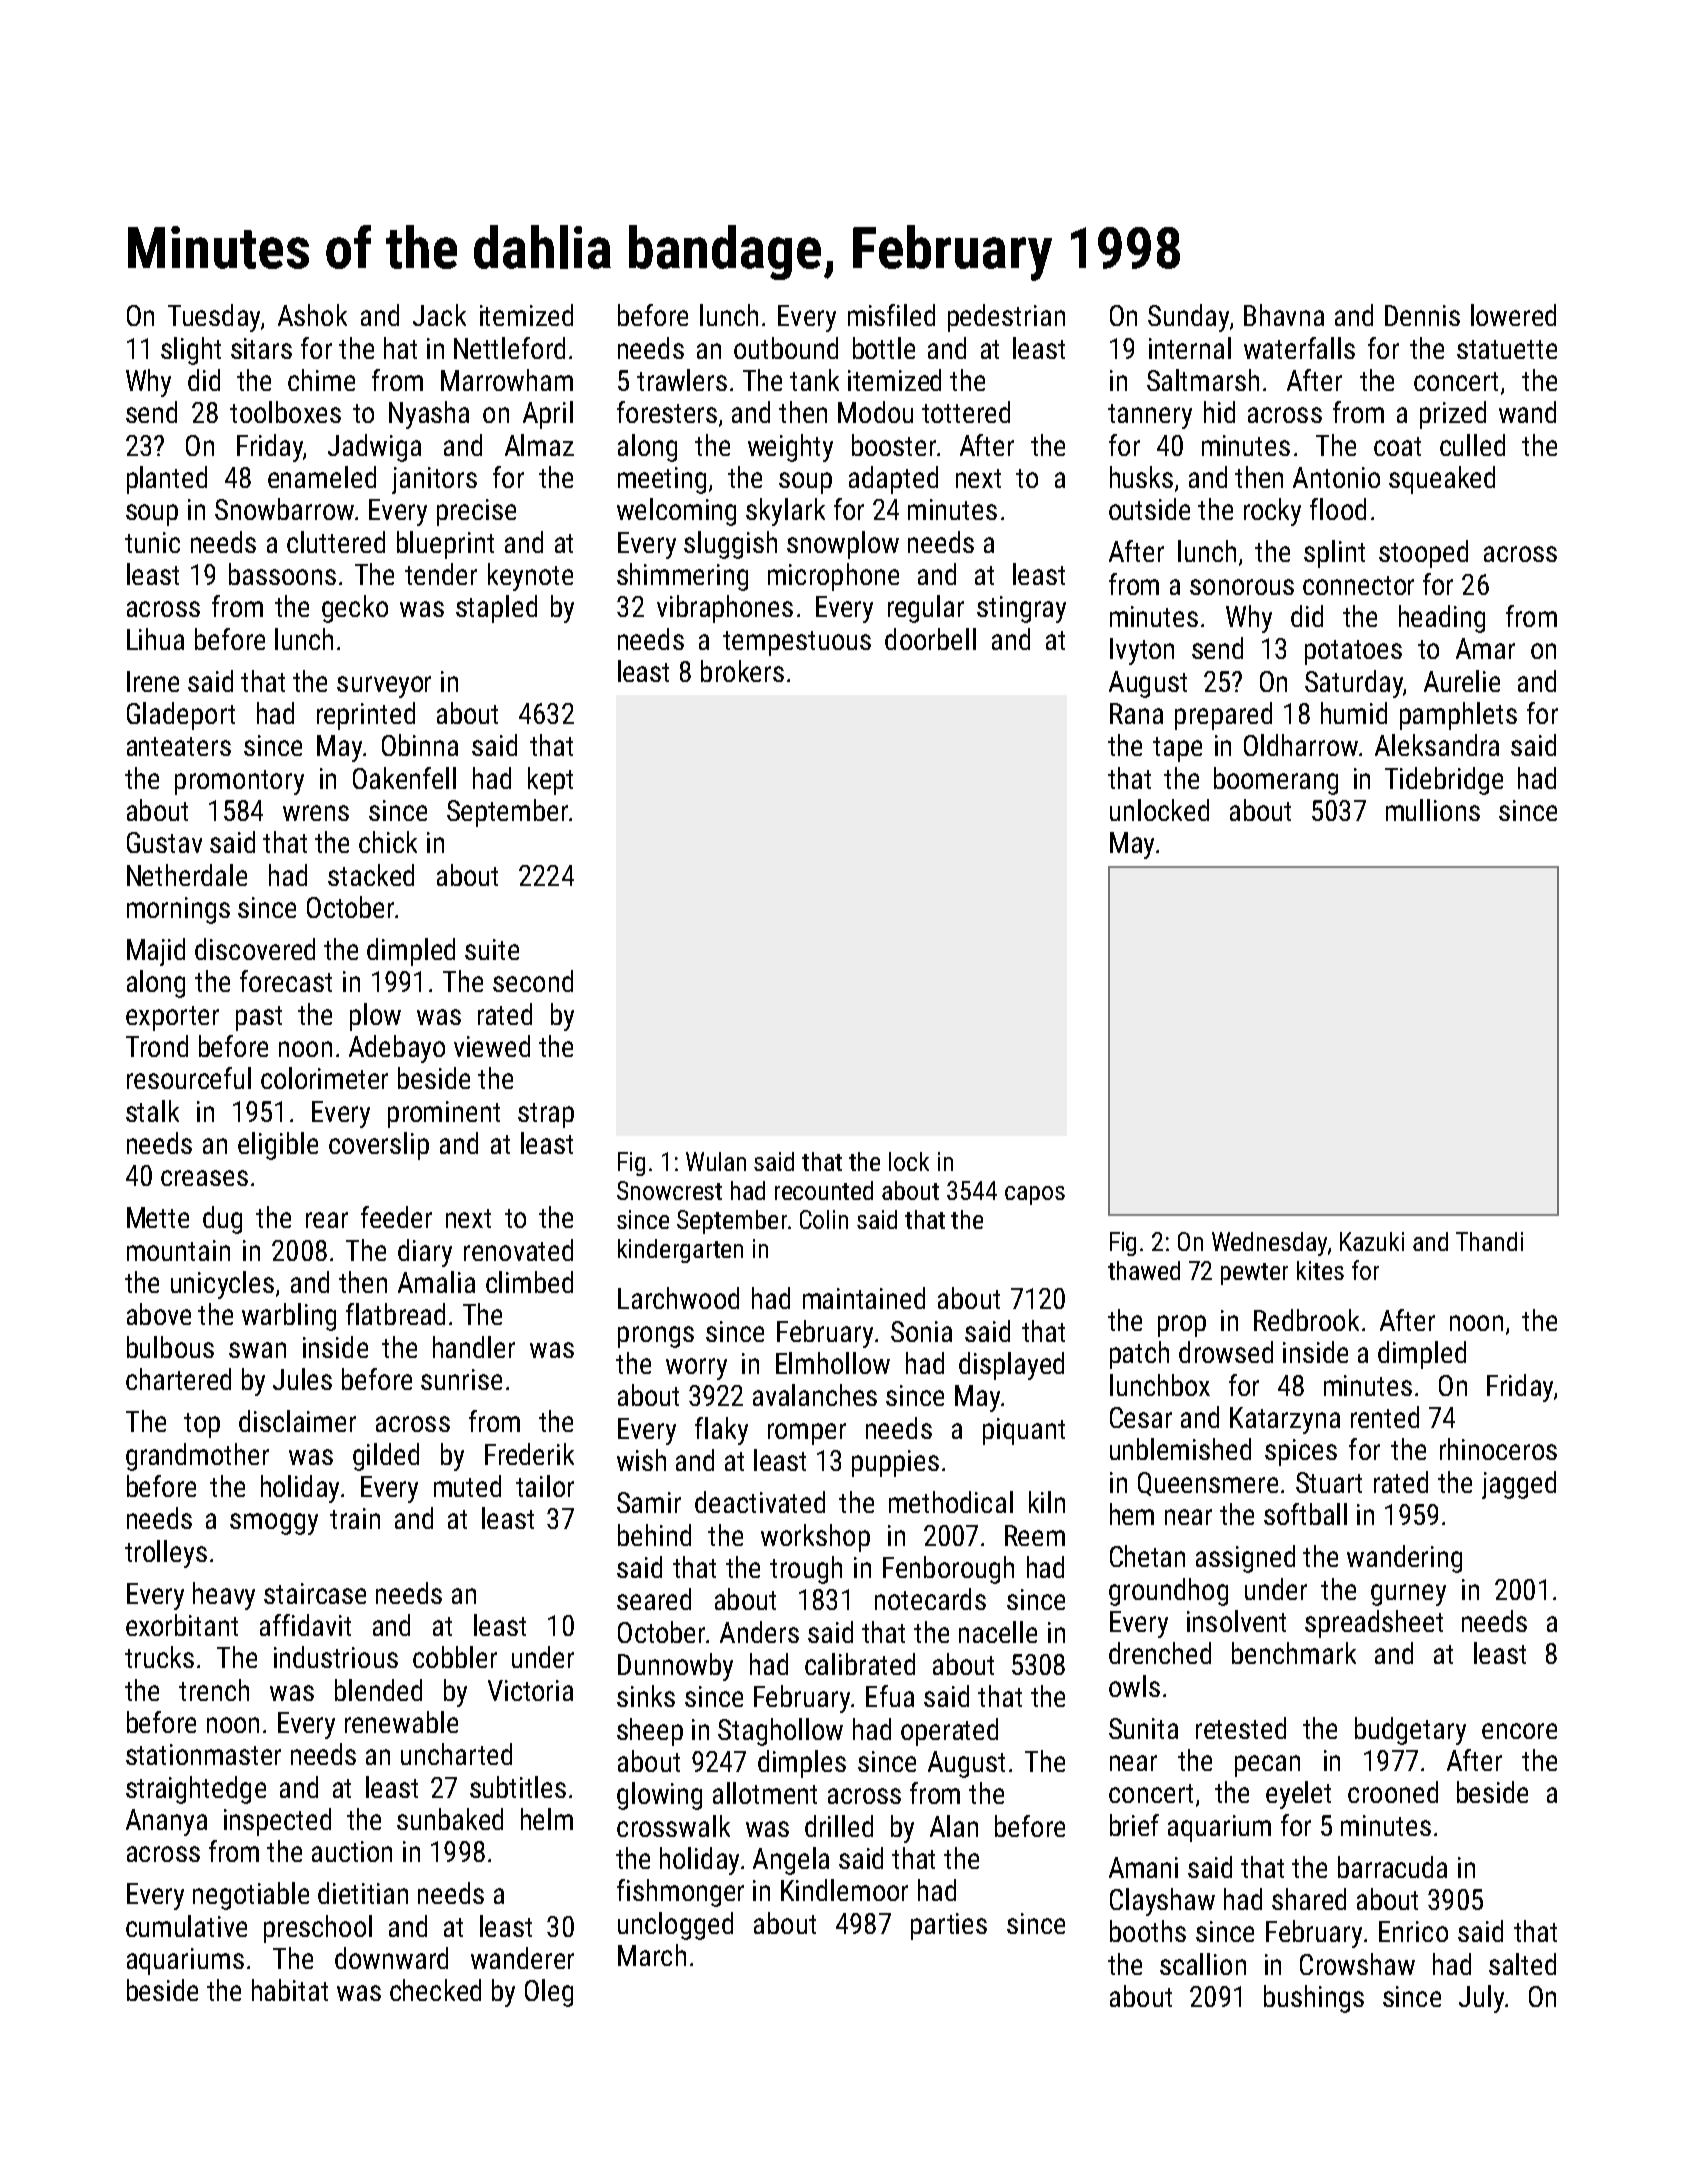 This screenshot has width=1683, height=2178. I want to click on Wulan, so click(716, 1161).
